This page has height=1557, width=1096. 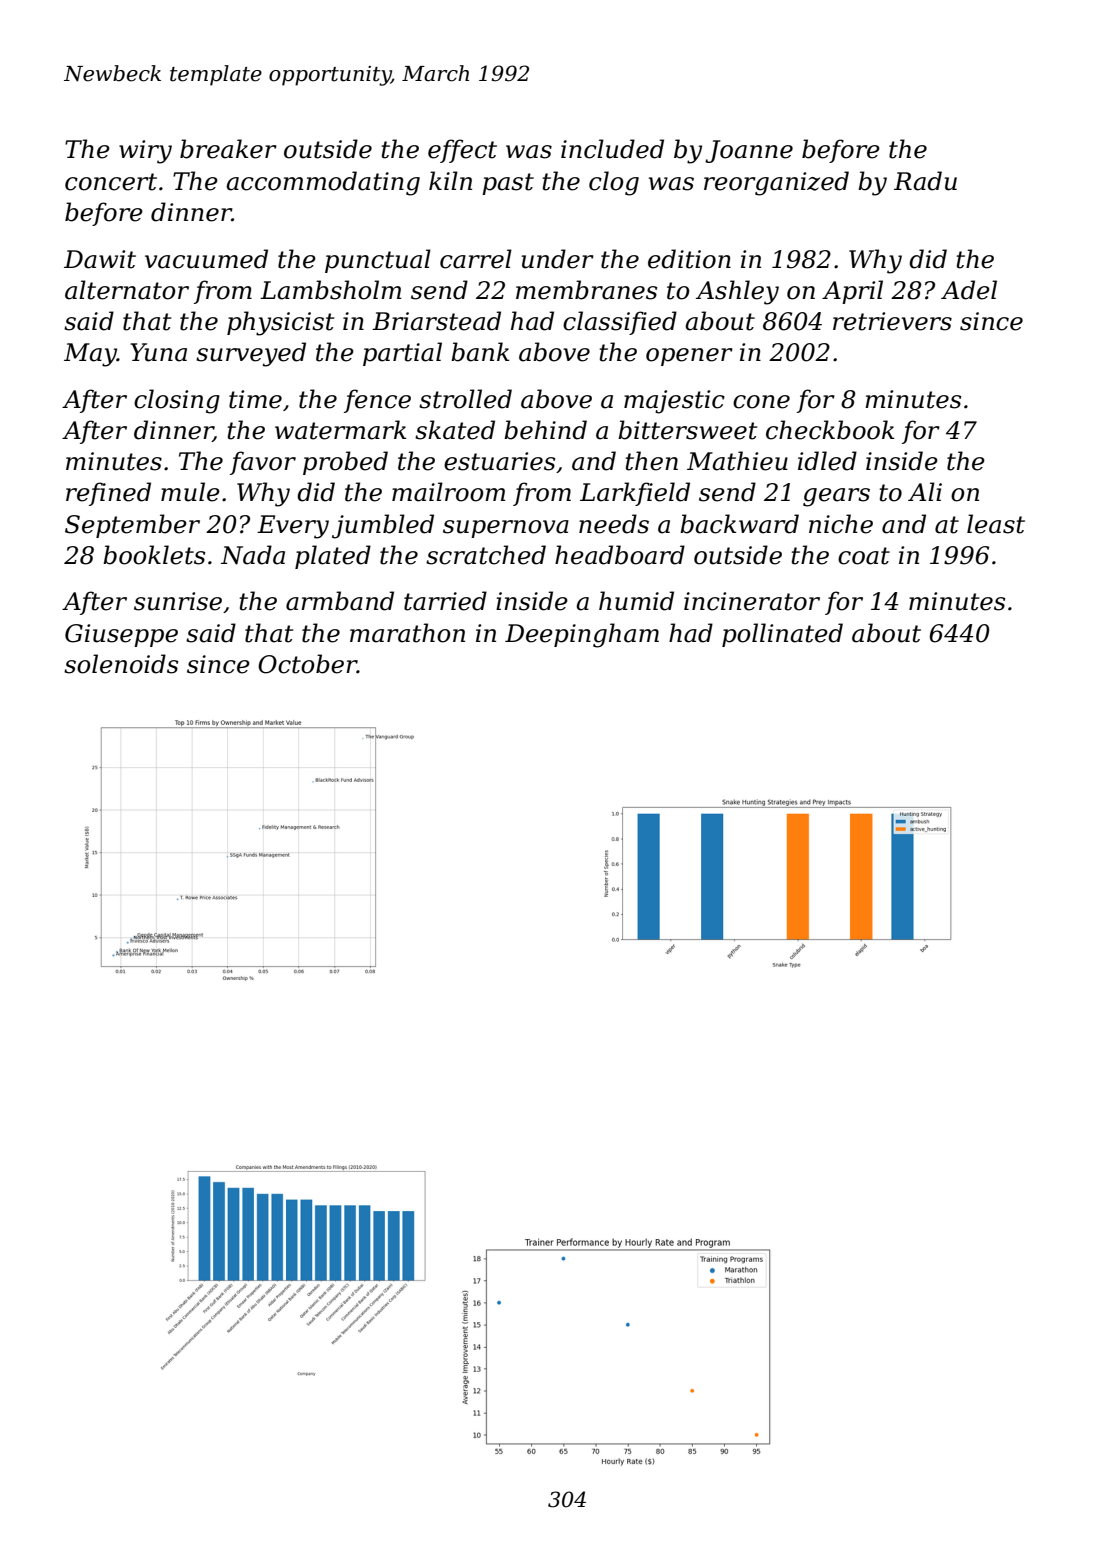 What do you see at coordinates (749, 151) in the page?
I see `Joanne` at bounding box center [749, 151].
